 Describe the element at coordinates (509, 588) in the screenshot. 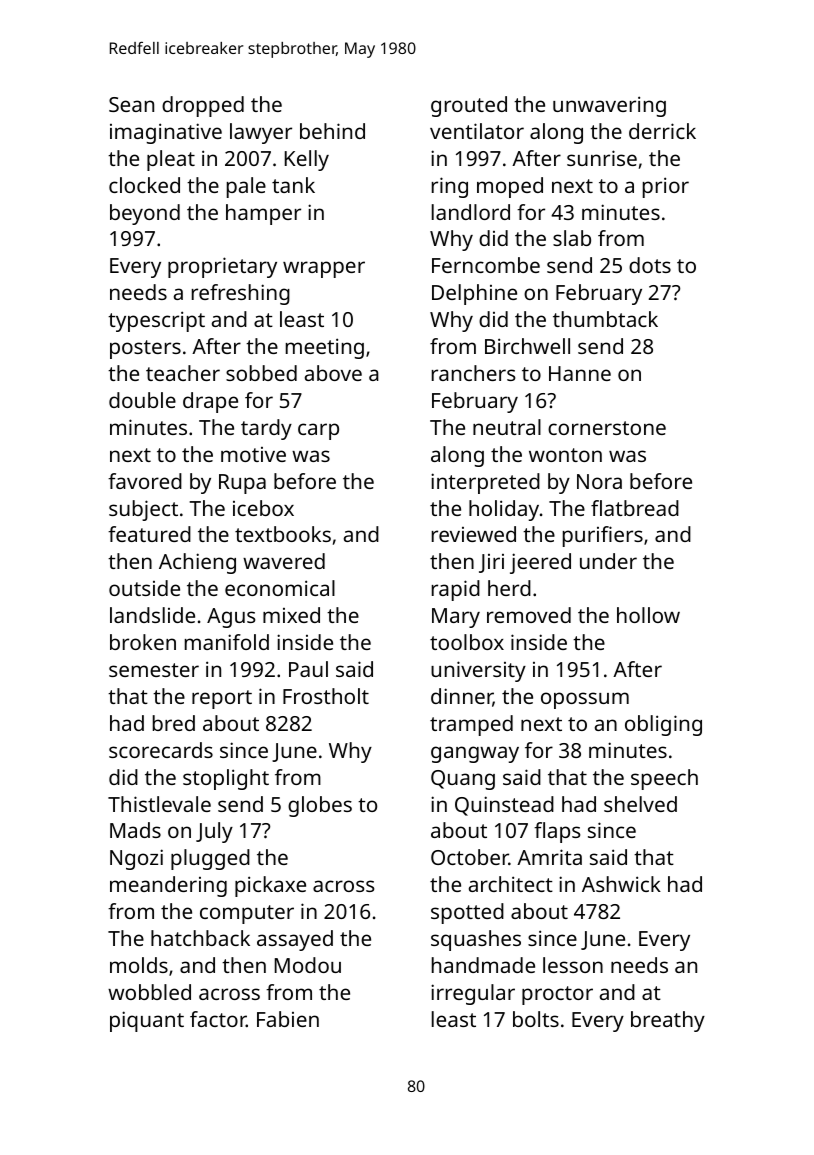

I see `herd` at that location.
